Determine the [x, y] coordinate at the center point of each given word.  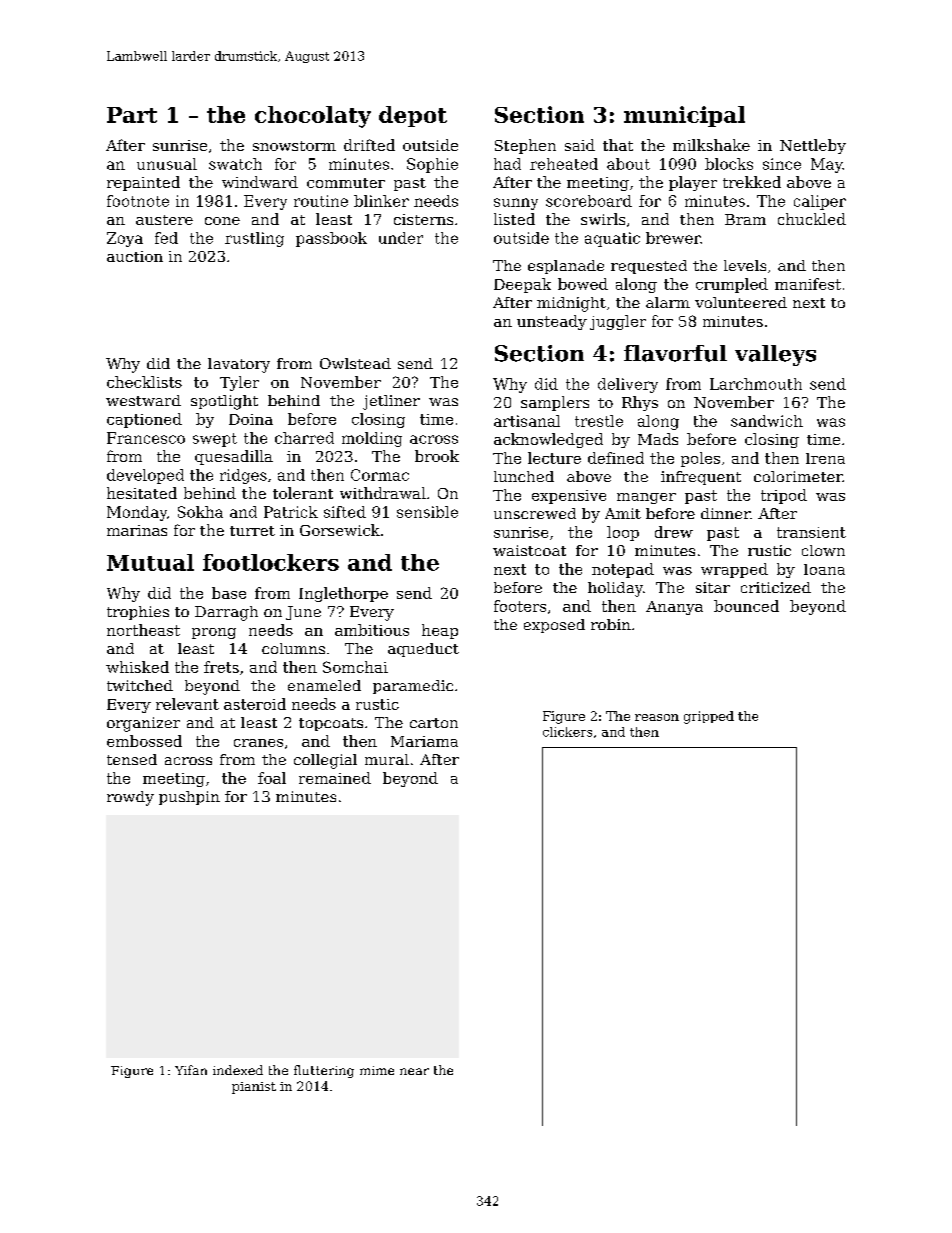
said [580, 145]
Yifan [191, 1070]
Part [132, 115]
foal [272, 778]
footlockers [271, 562]
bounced [746, 606]
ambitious [372, 630]
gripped [709, 717]
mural [387, 759]
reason [657, 717]
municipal [684, 116]
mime [377, 1070]
